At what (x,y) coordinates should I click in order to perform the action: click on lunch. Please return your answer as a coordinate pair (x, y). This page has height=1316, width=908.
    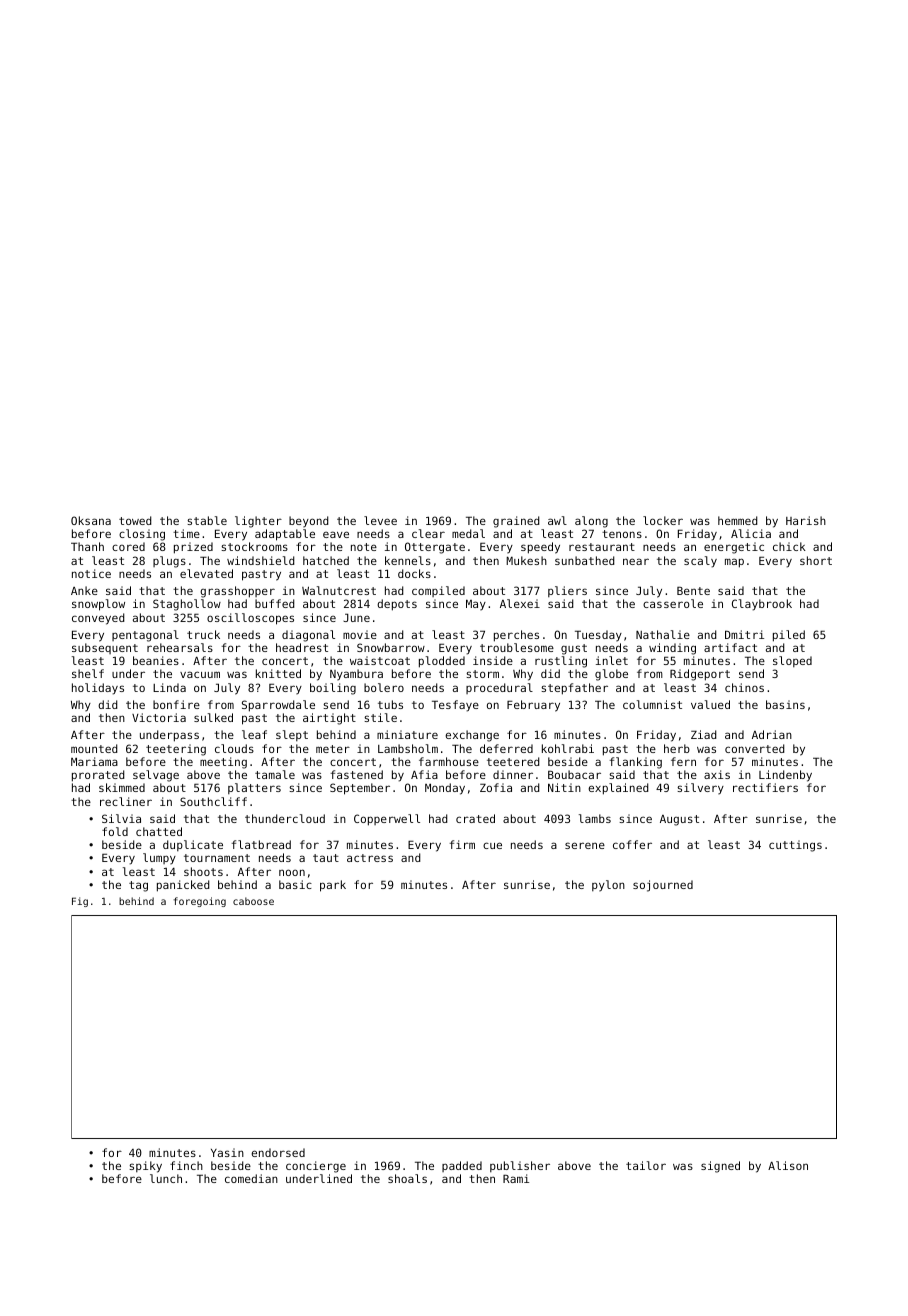
    Looking at the image, I should click on (166, 1178).
